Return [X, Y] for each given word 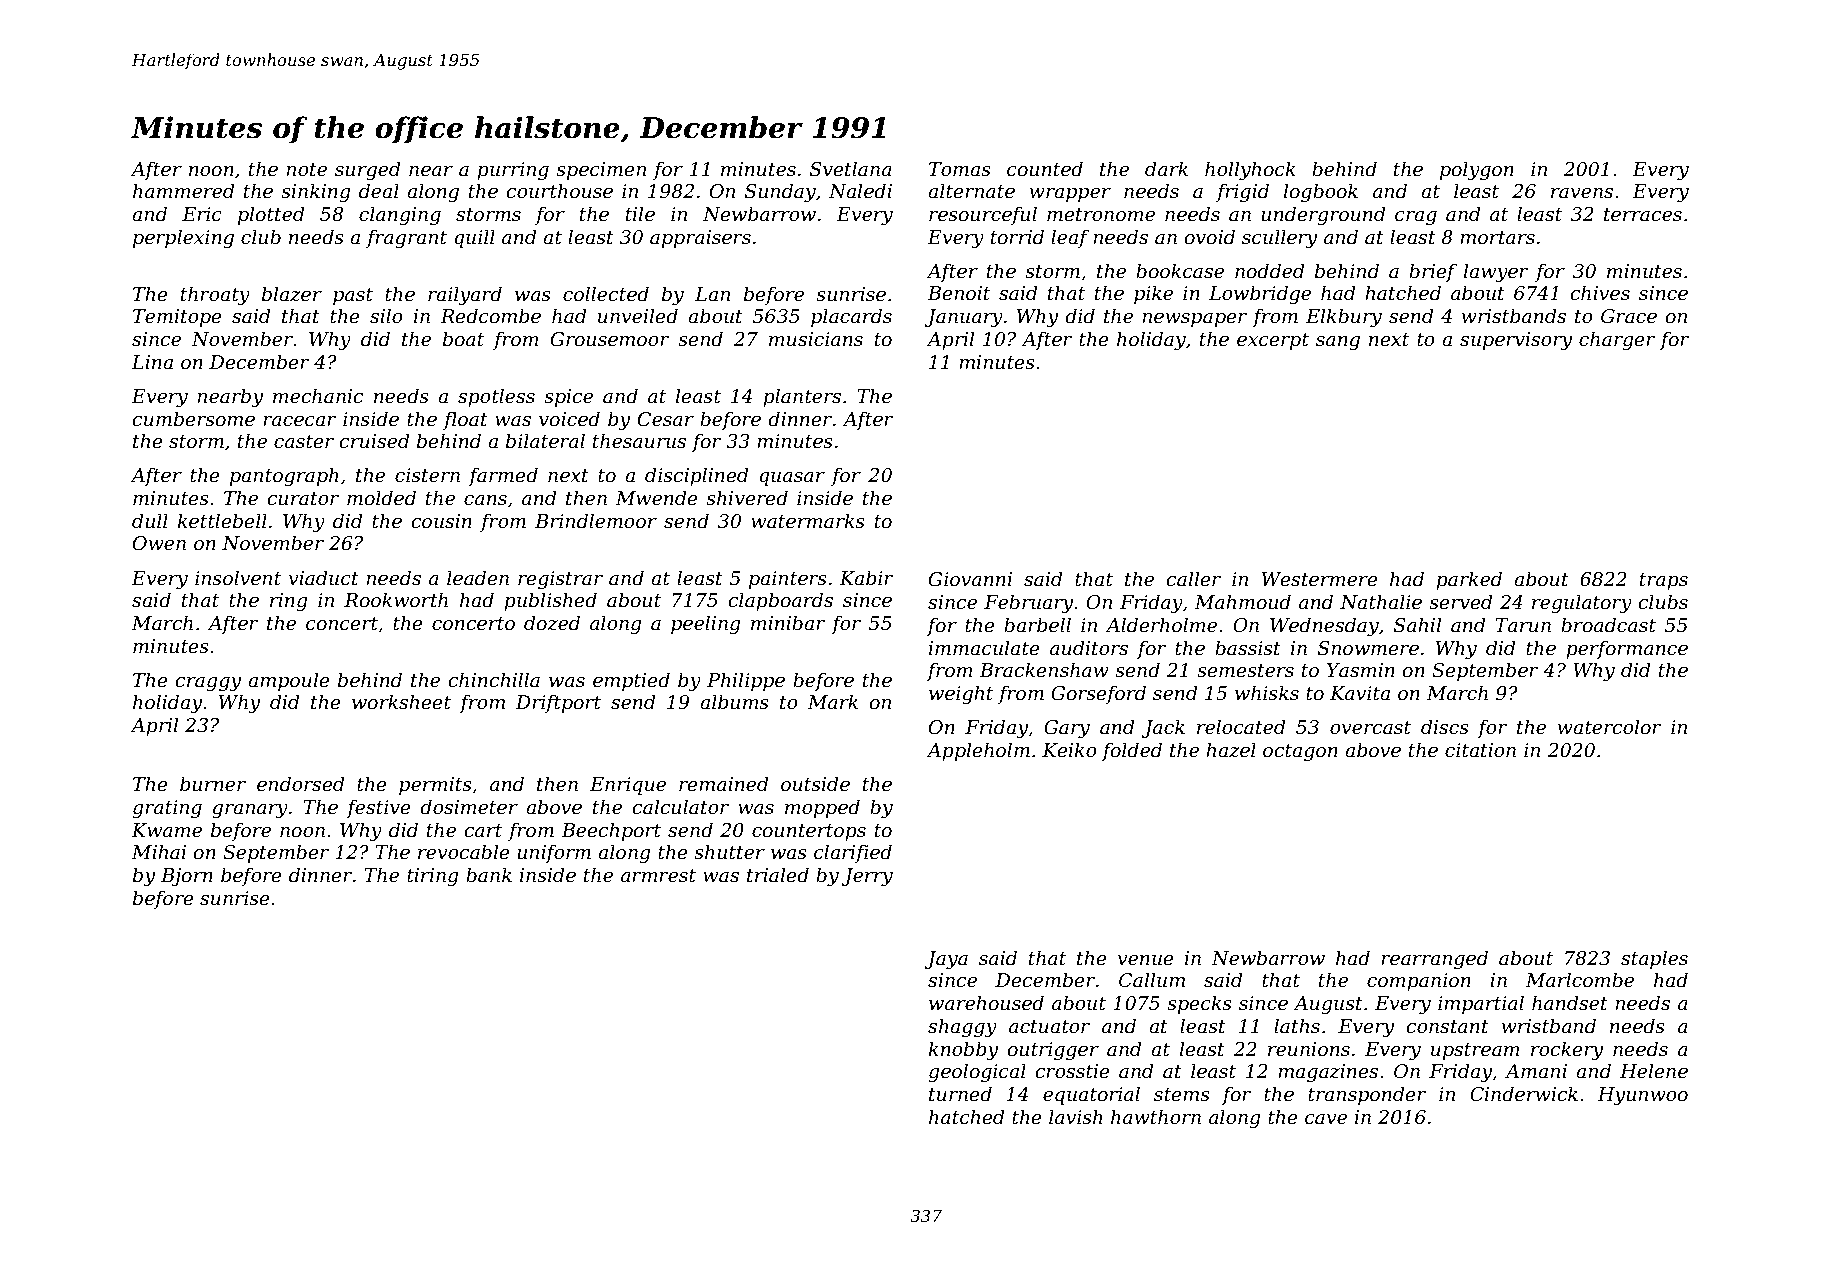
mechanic [318, 396]
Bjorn [187, 877]
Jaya [946, 960]
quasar [792, 479]
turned [960, 1094]
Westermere [1320, 579]
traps [1664, 581]
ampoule [289, 681]
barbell [1037, 625]
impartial [1481, 1004]
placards [851, 317]
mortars [1497, 238]
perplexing [183, 238]
